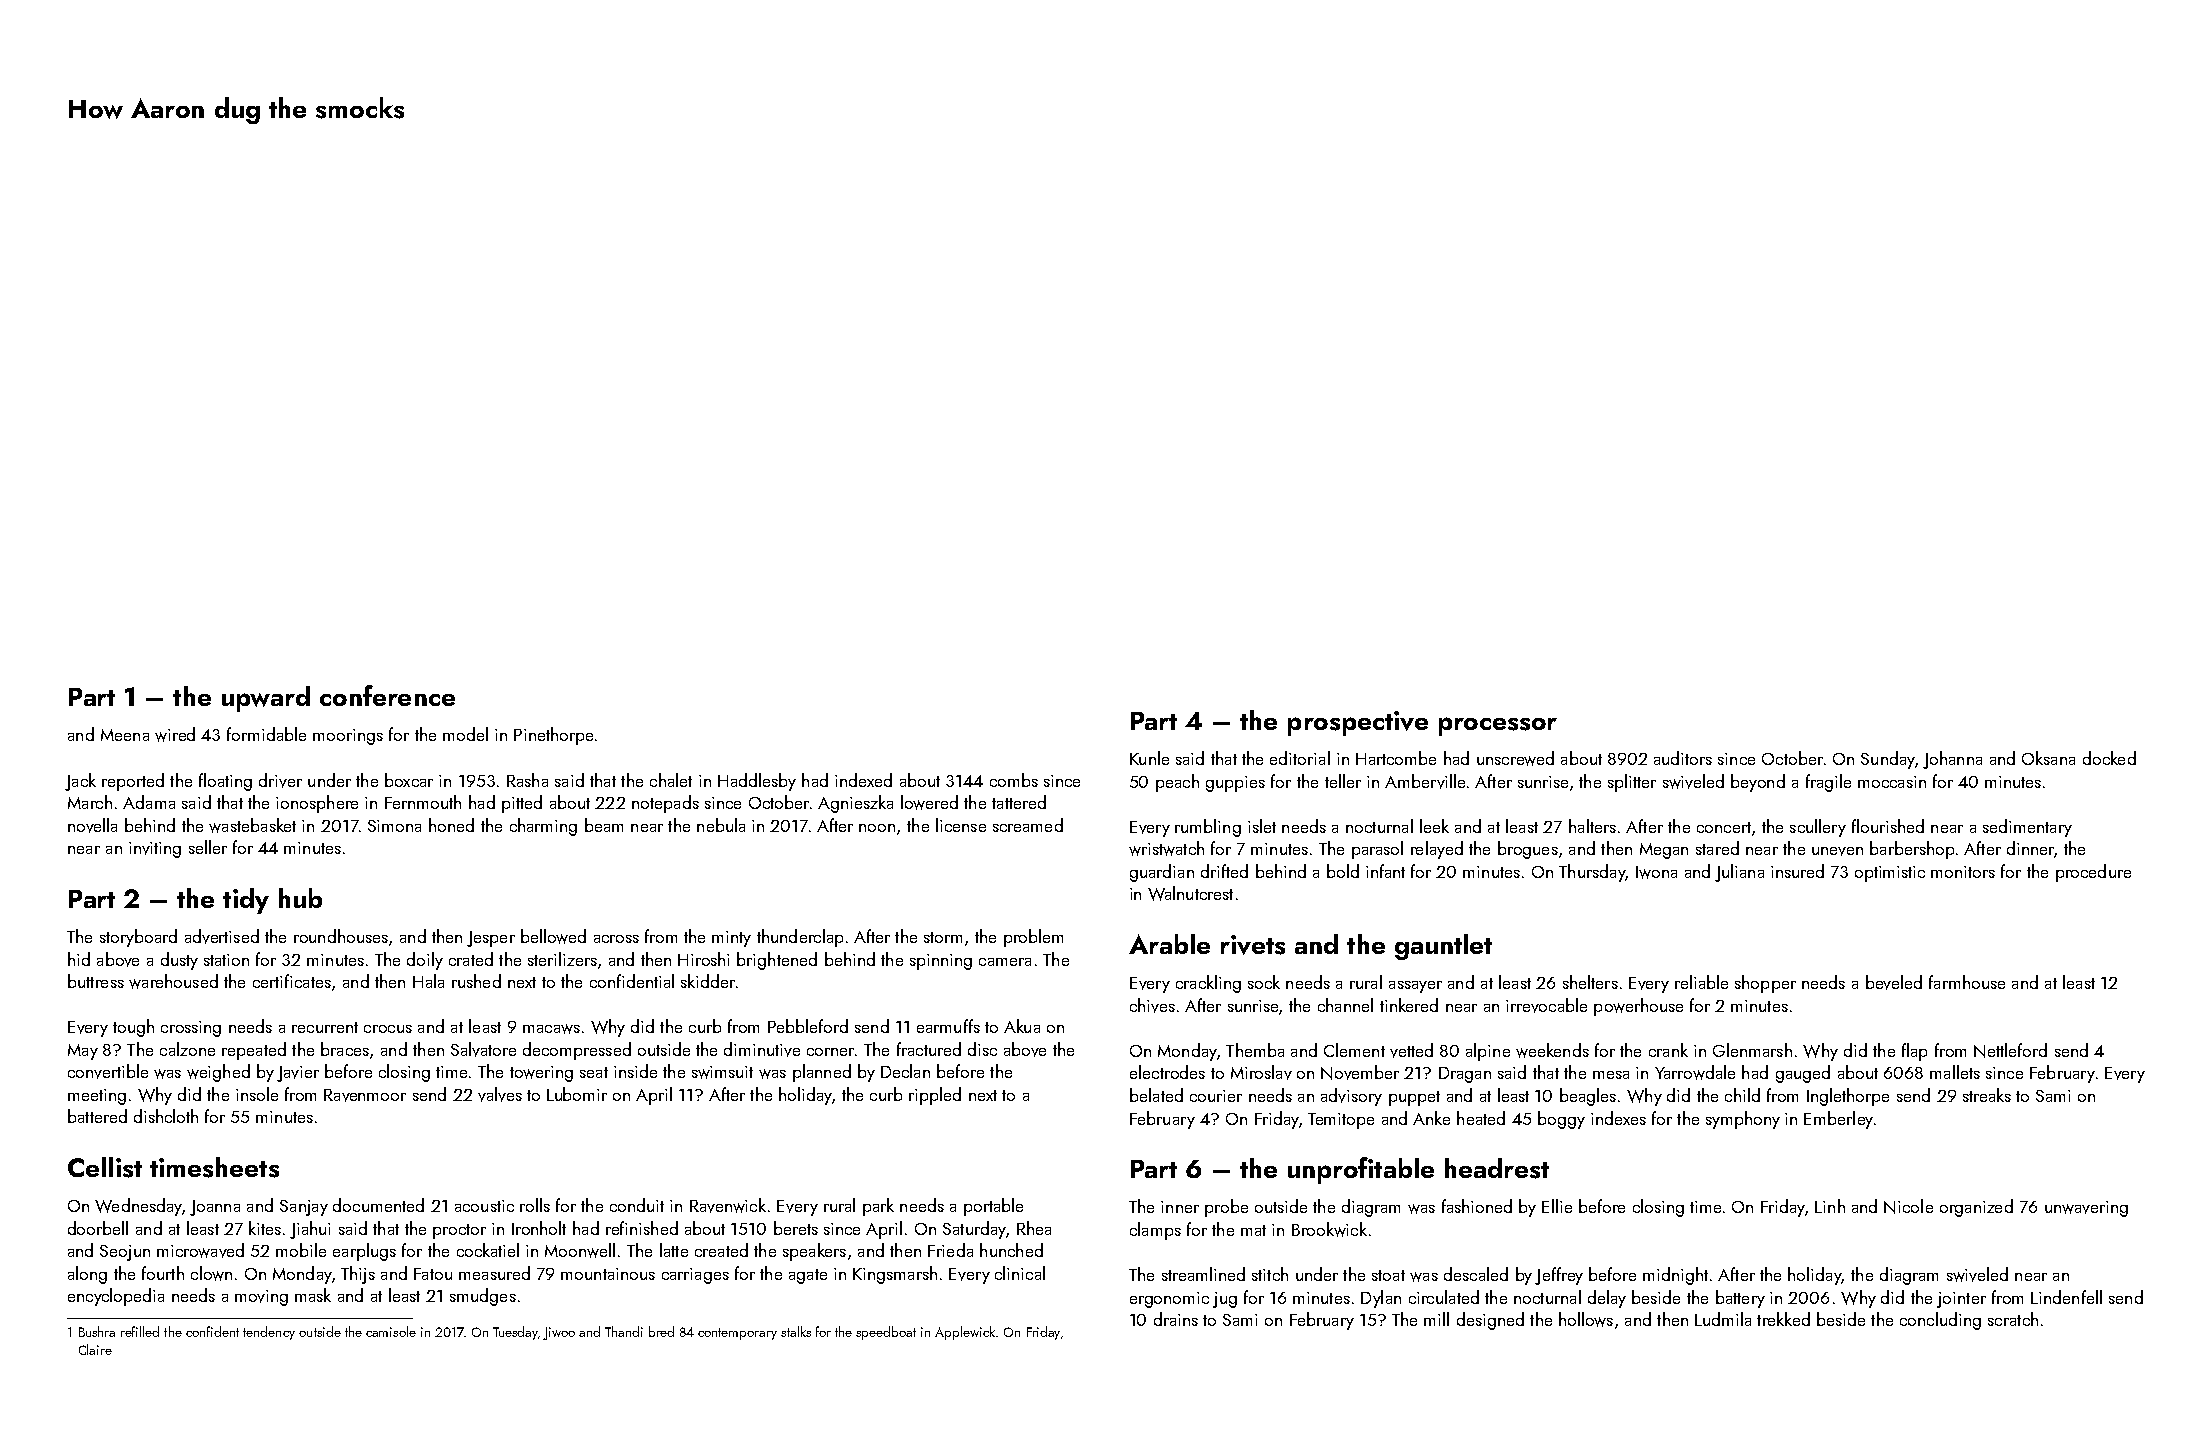 The image size is (2212, 1431). Describe the element at coordinates (1724, 827) in the page. I see `concert` at that location.
